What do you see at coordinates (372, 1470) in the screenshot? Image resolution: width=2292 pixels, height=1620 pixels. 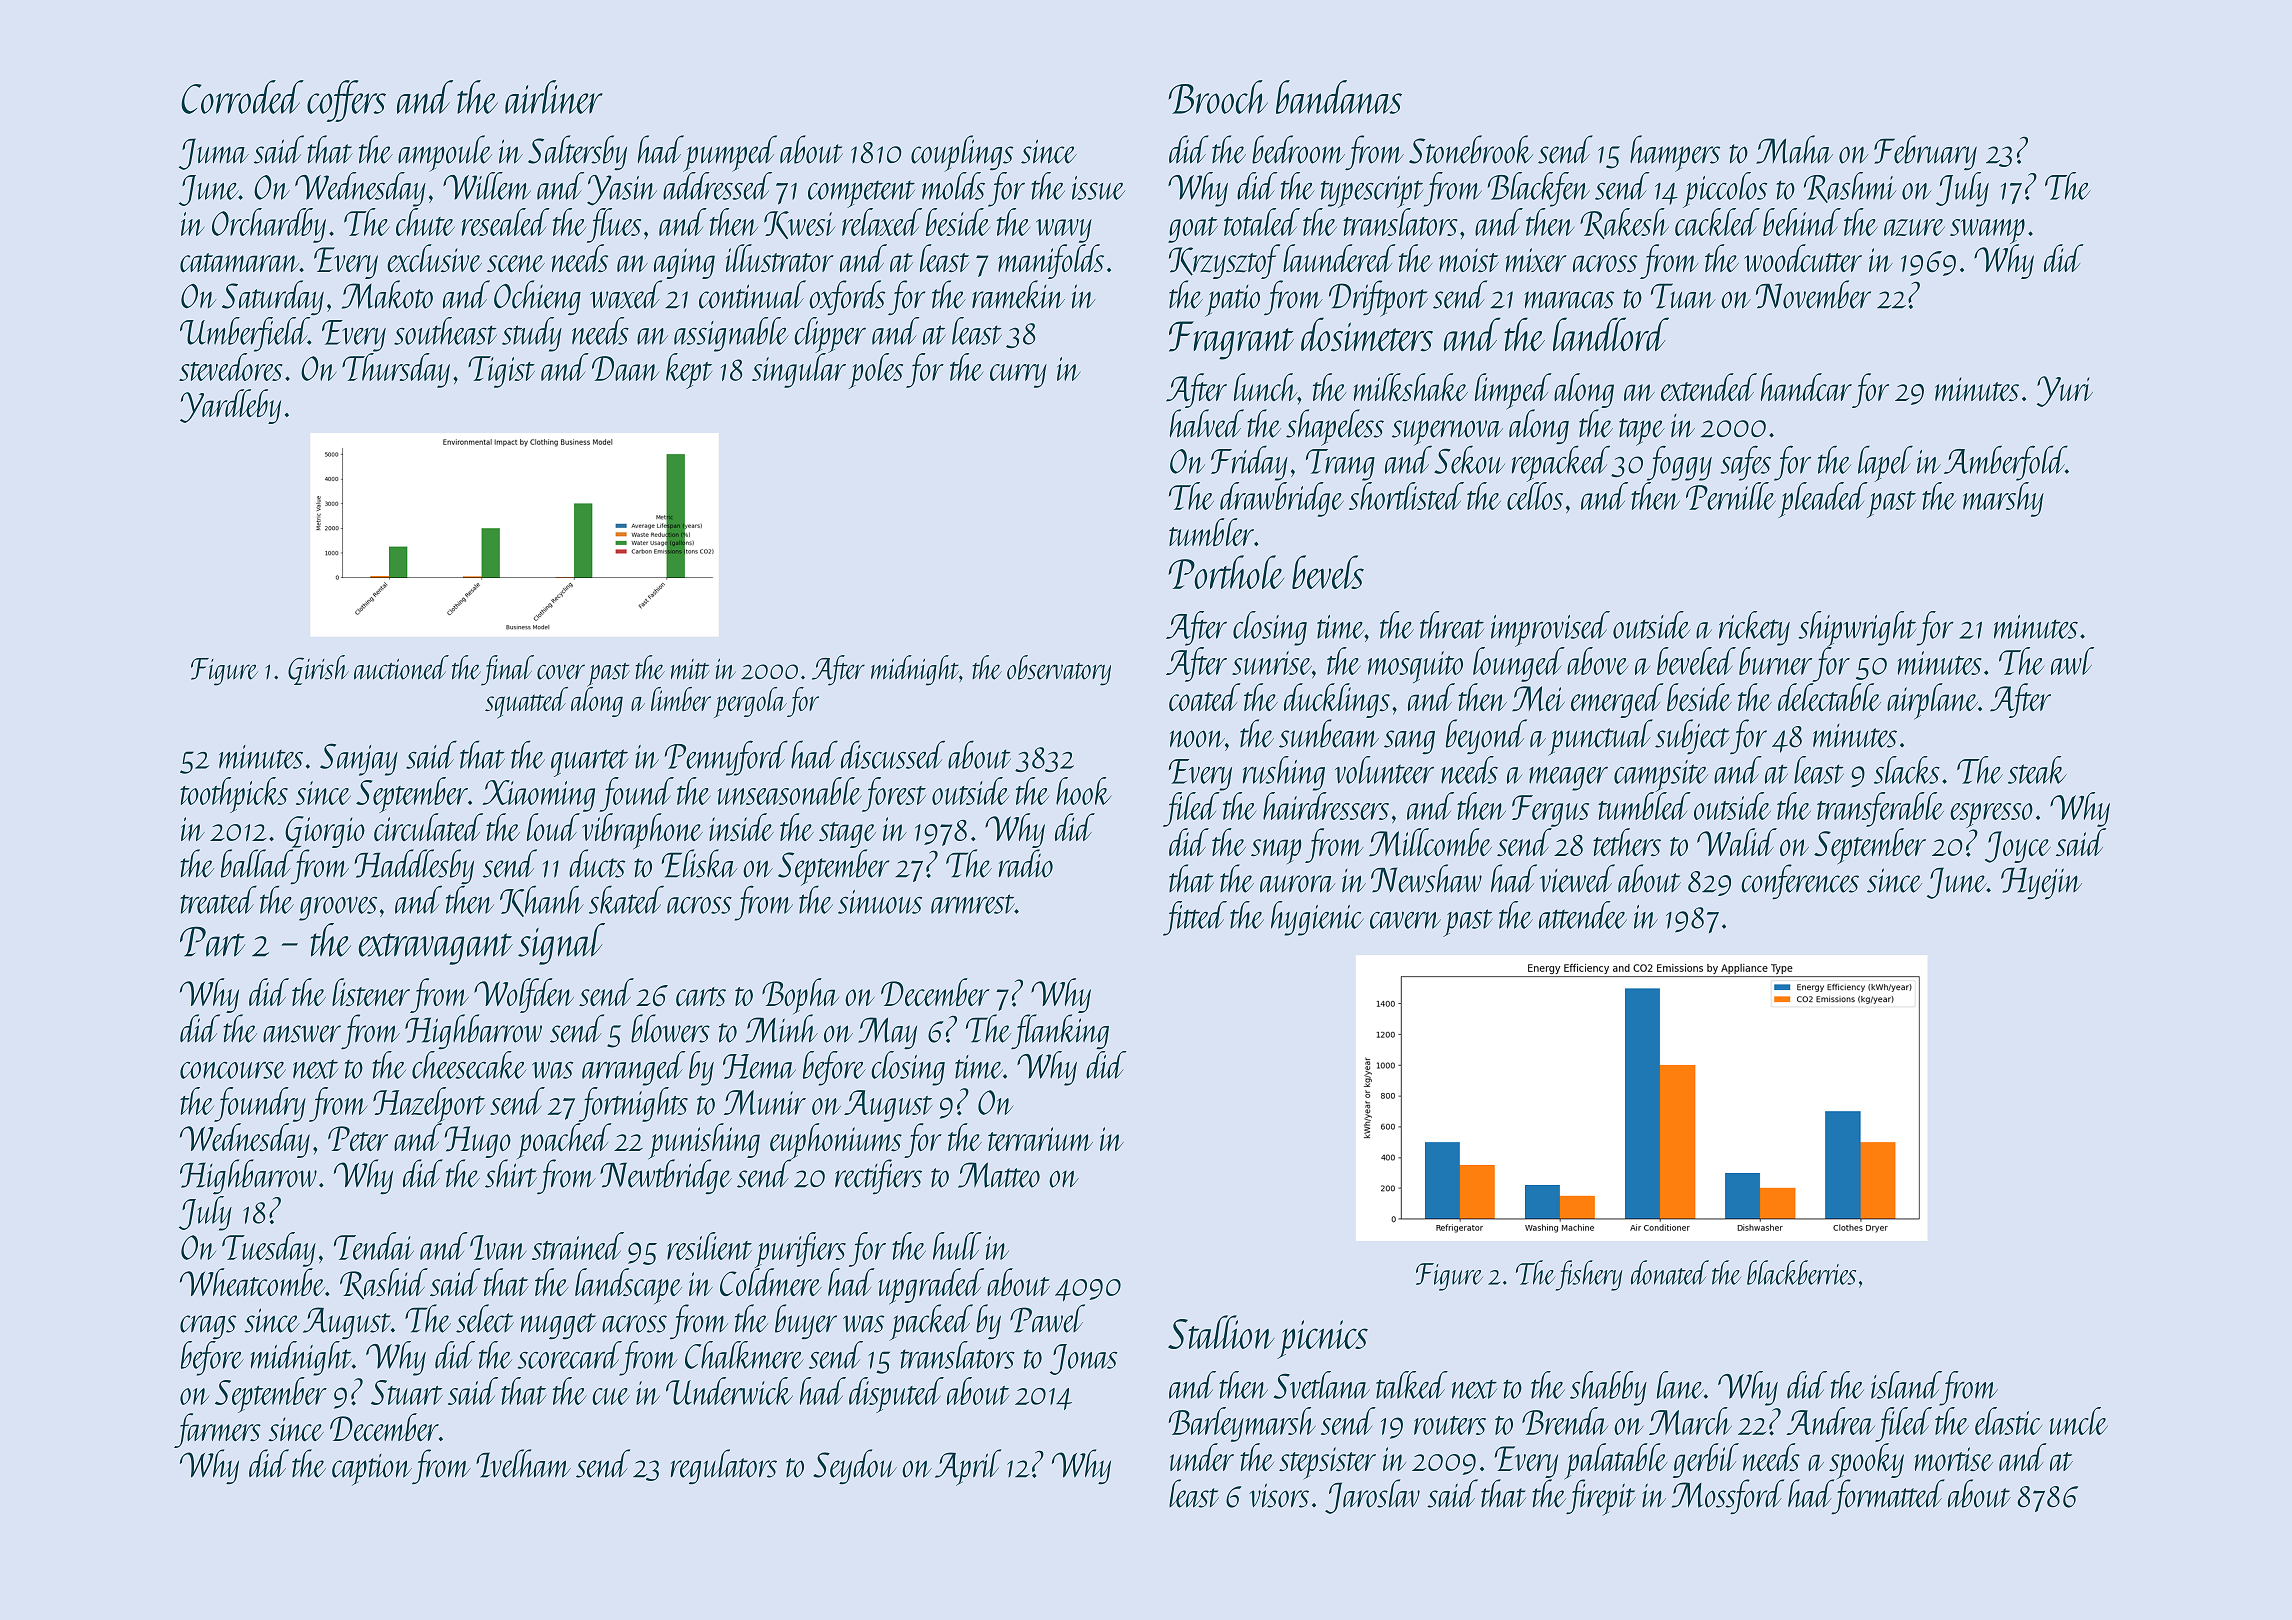 I see `caption` at bounding box center [372, 1470].
